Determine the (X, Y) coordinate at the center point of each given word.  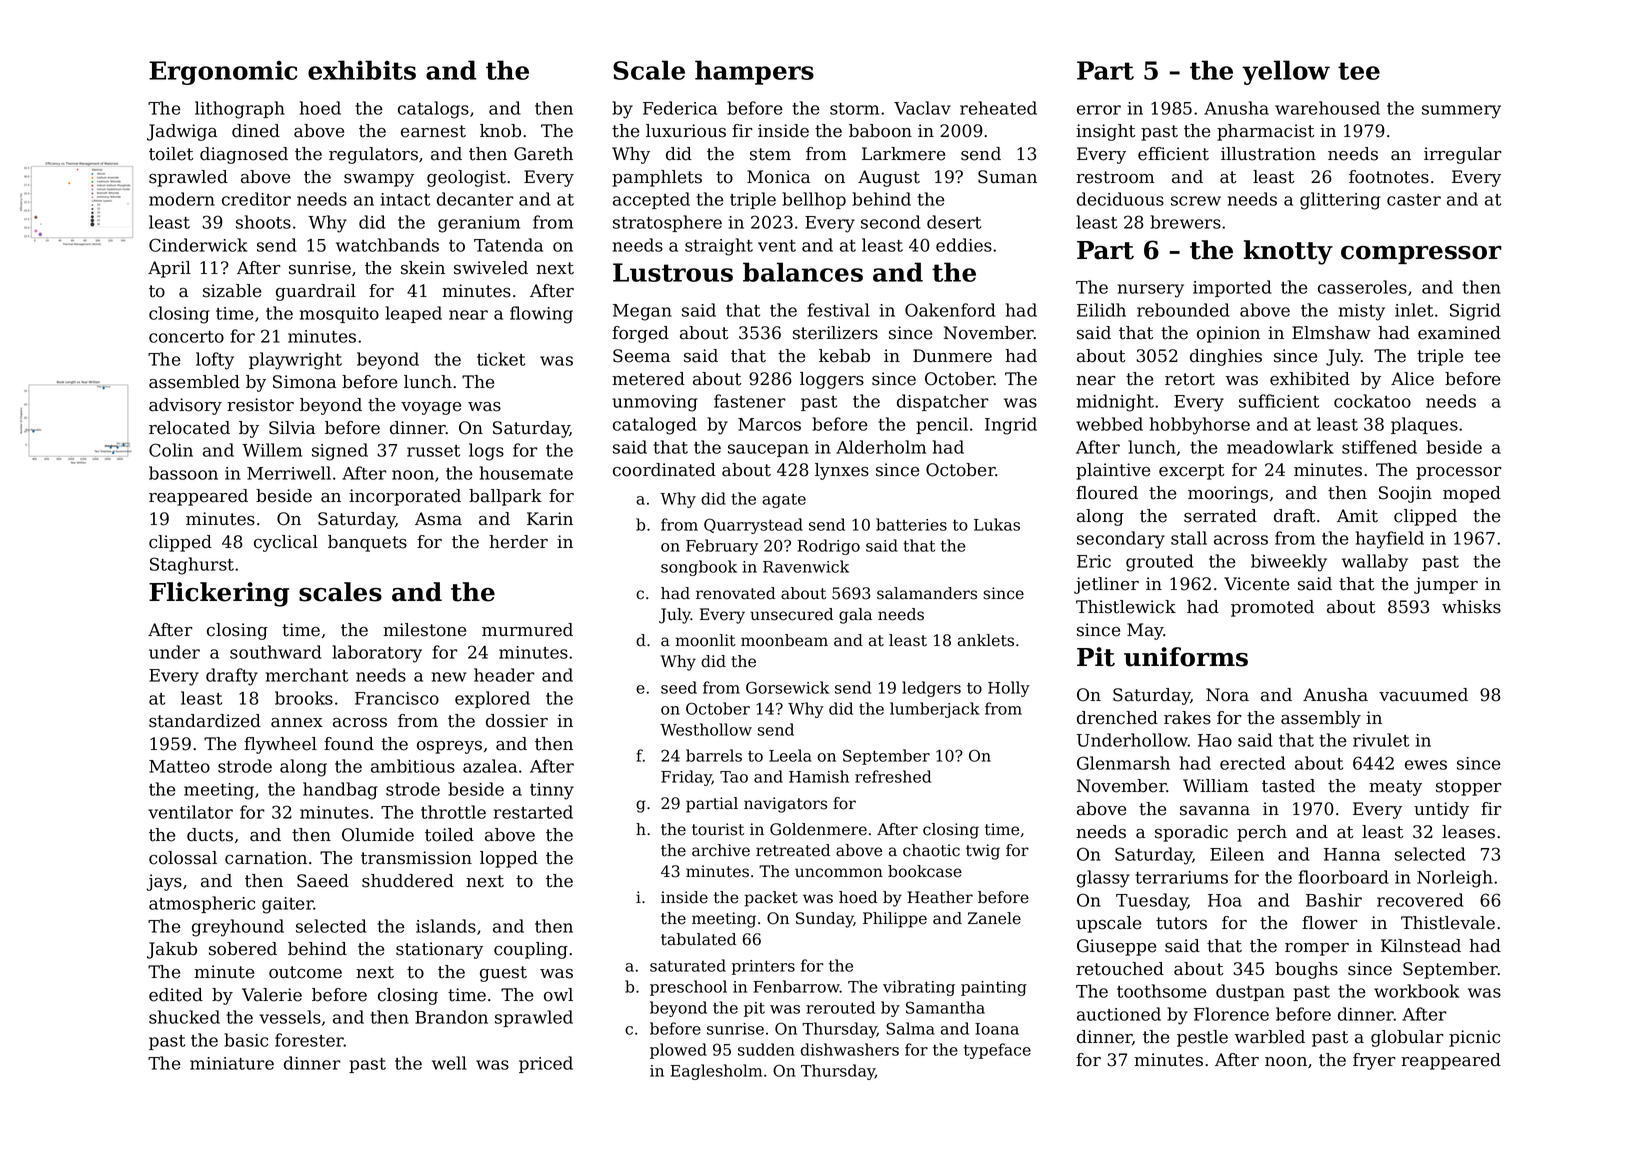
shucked (184, 1017)
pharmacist (1265, 132)
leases (1468, 832)
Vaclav (922, 108)
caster (1414, 200)
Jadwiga (182, 132)
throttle (453, 812)
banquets (367, 543)
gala (855, 616)
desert (954, 222)
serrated (1220, 516)
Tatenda (508, 245)
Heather (940, 897)
